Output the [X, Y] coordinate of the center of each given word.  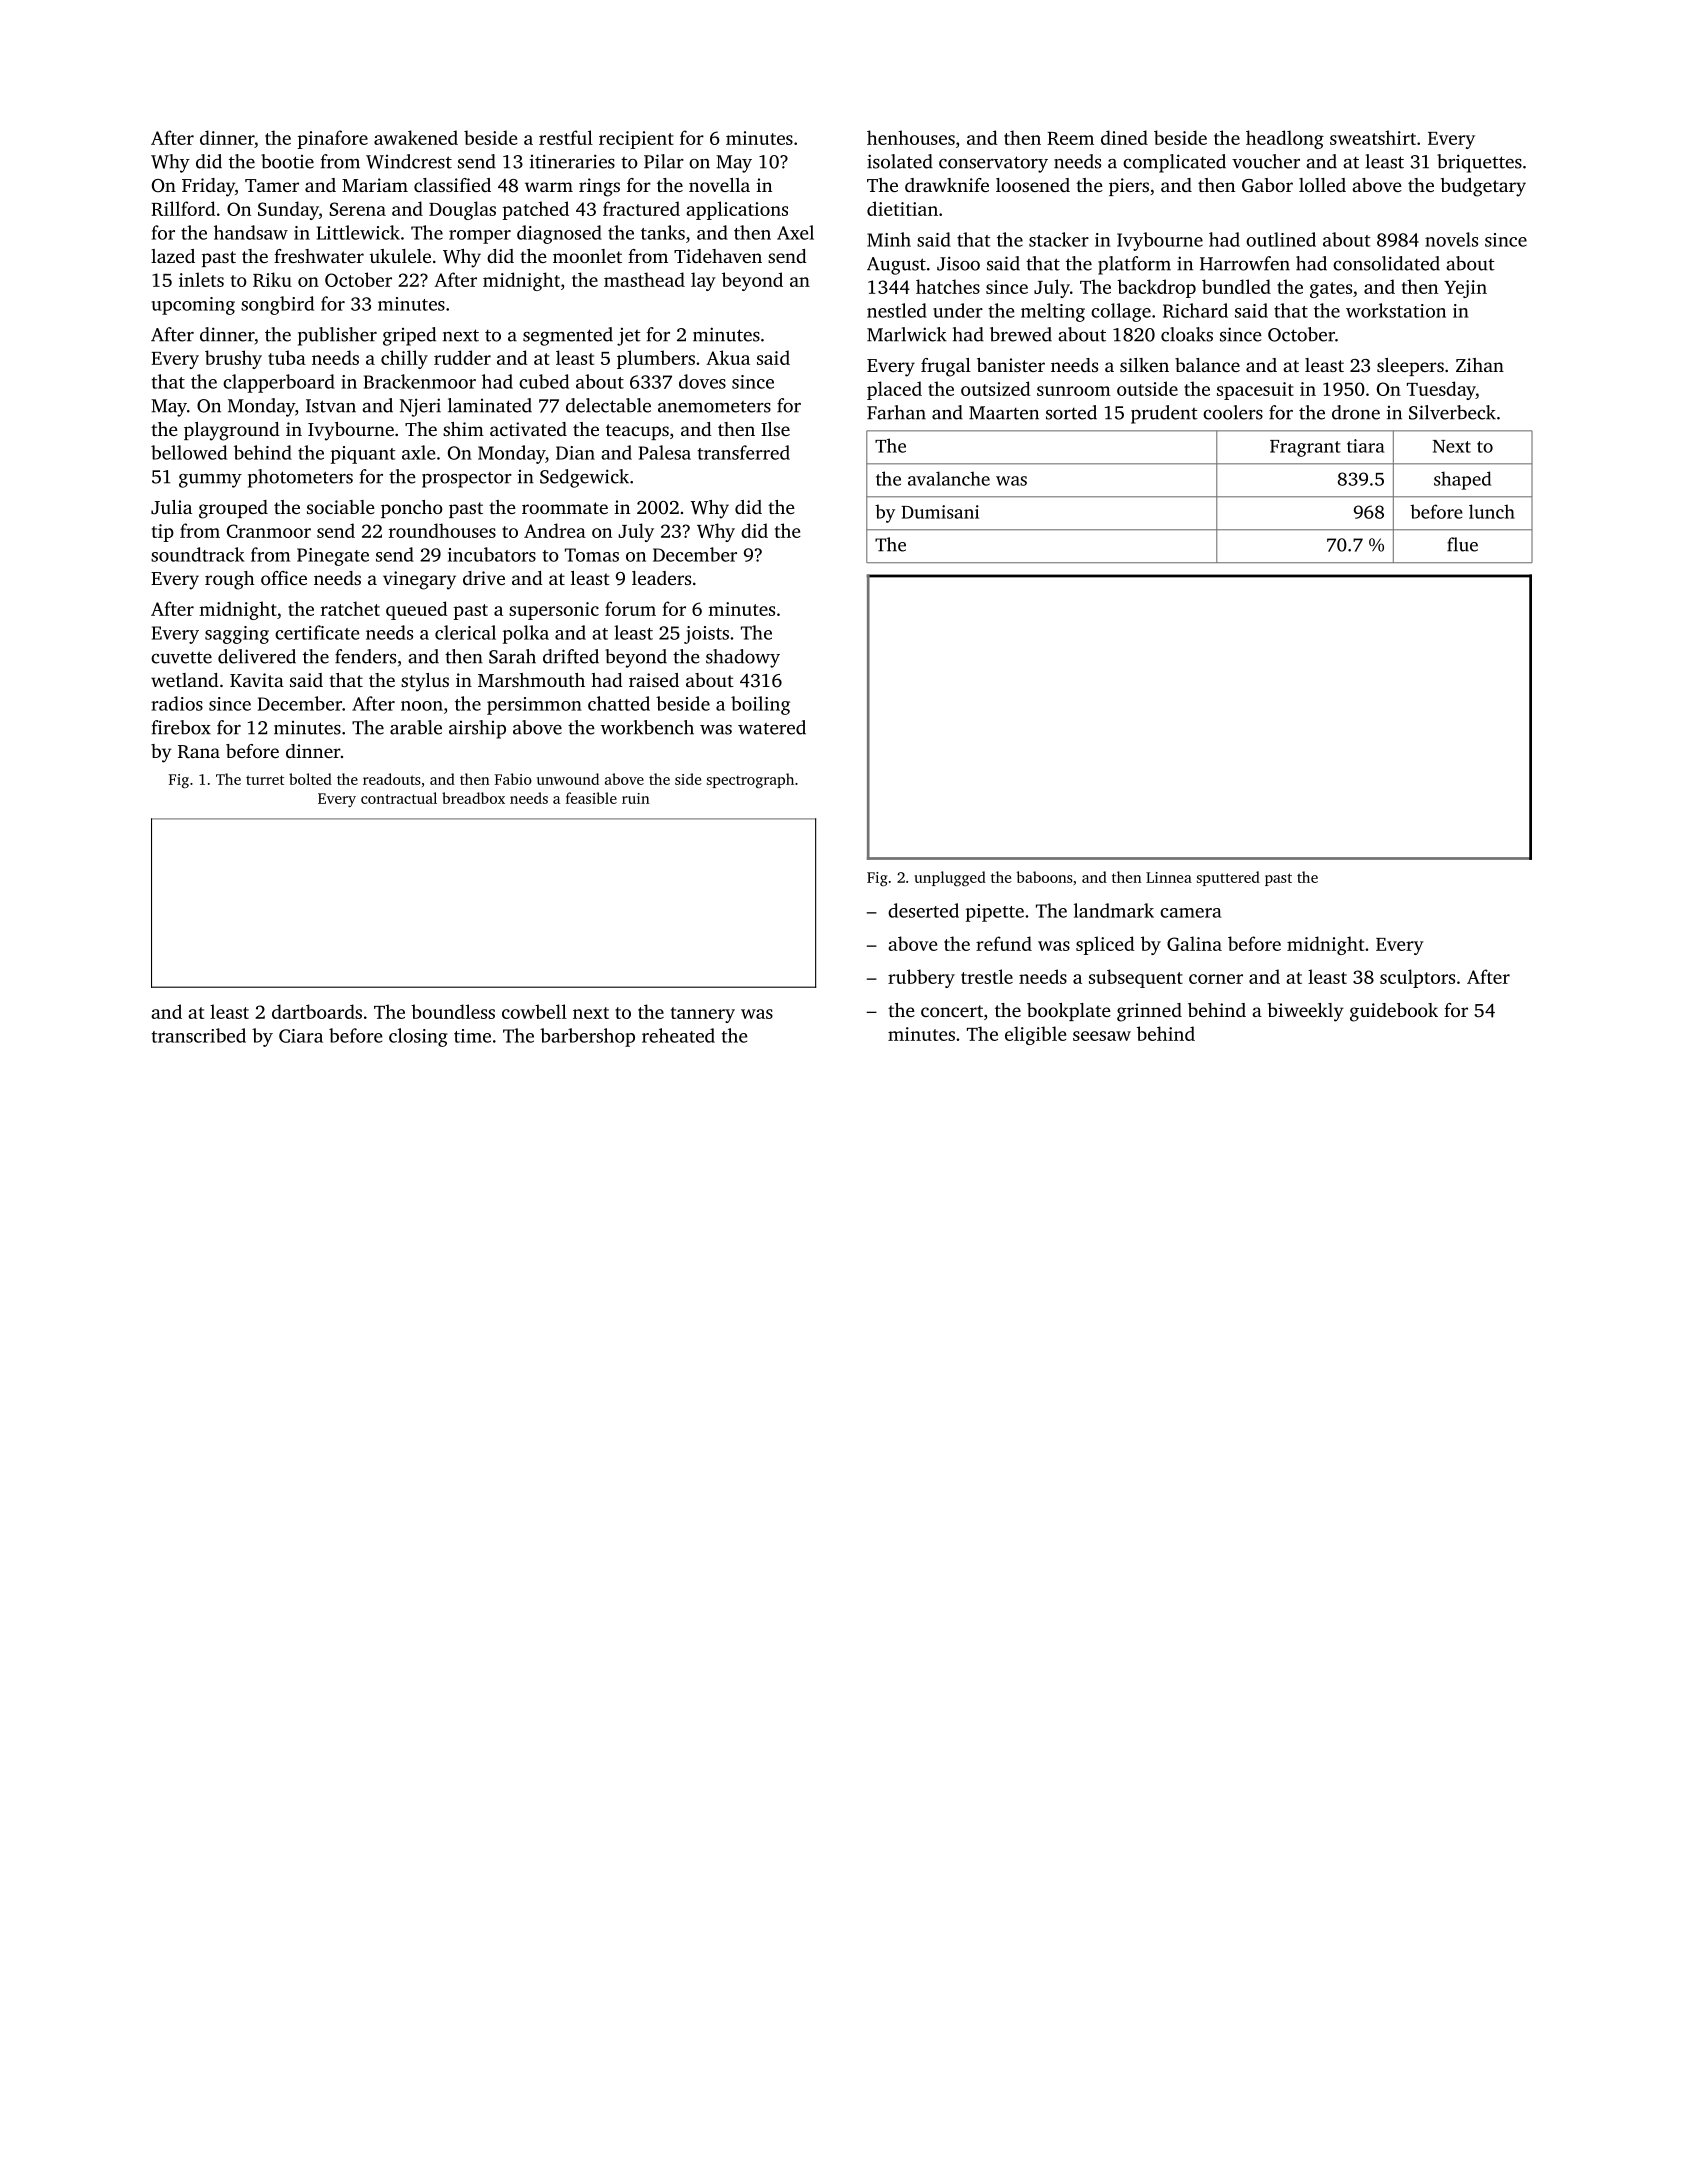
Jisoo [958, 263]
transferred [743, 452]
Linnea [1169, 877]
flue [1462, 544]
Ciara [301, 1036]
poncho [412, 509]
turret [265, 780]
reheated [678, 1035]
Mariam [375, 185]
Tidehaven [718, 256]
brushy [233, 359]
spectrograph [750, 780]
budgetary [1483, 187]
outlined [1281, 239]
